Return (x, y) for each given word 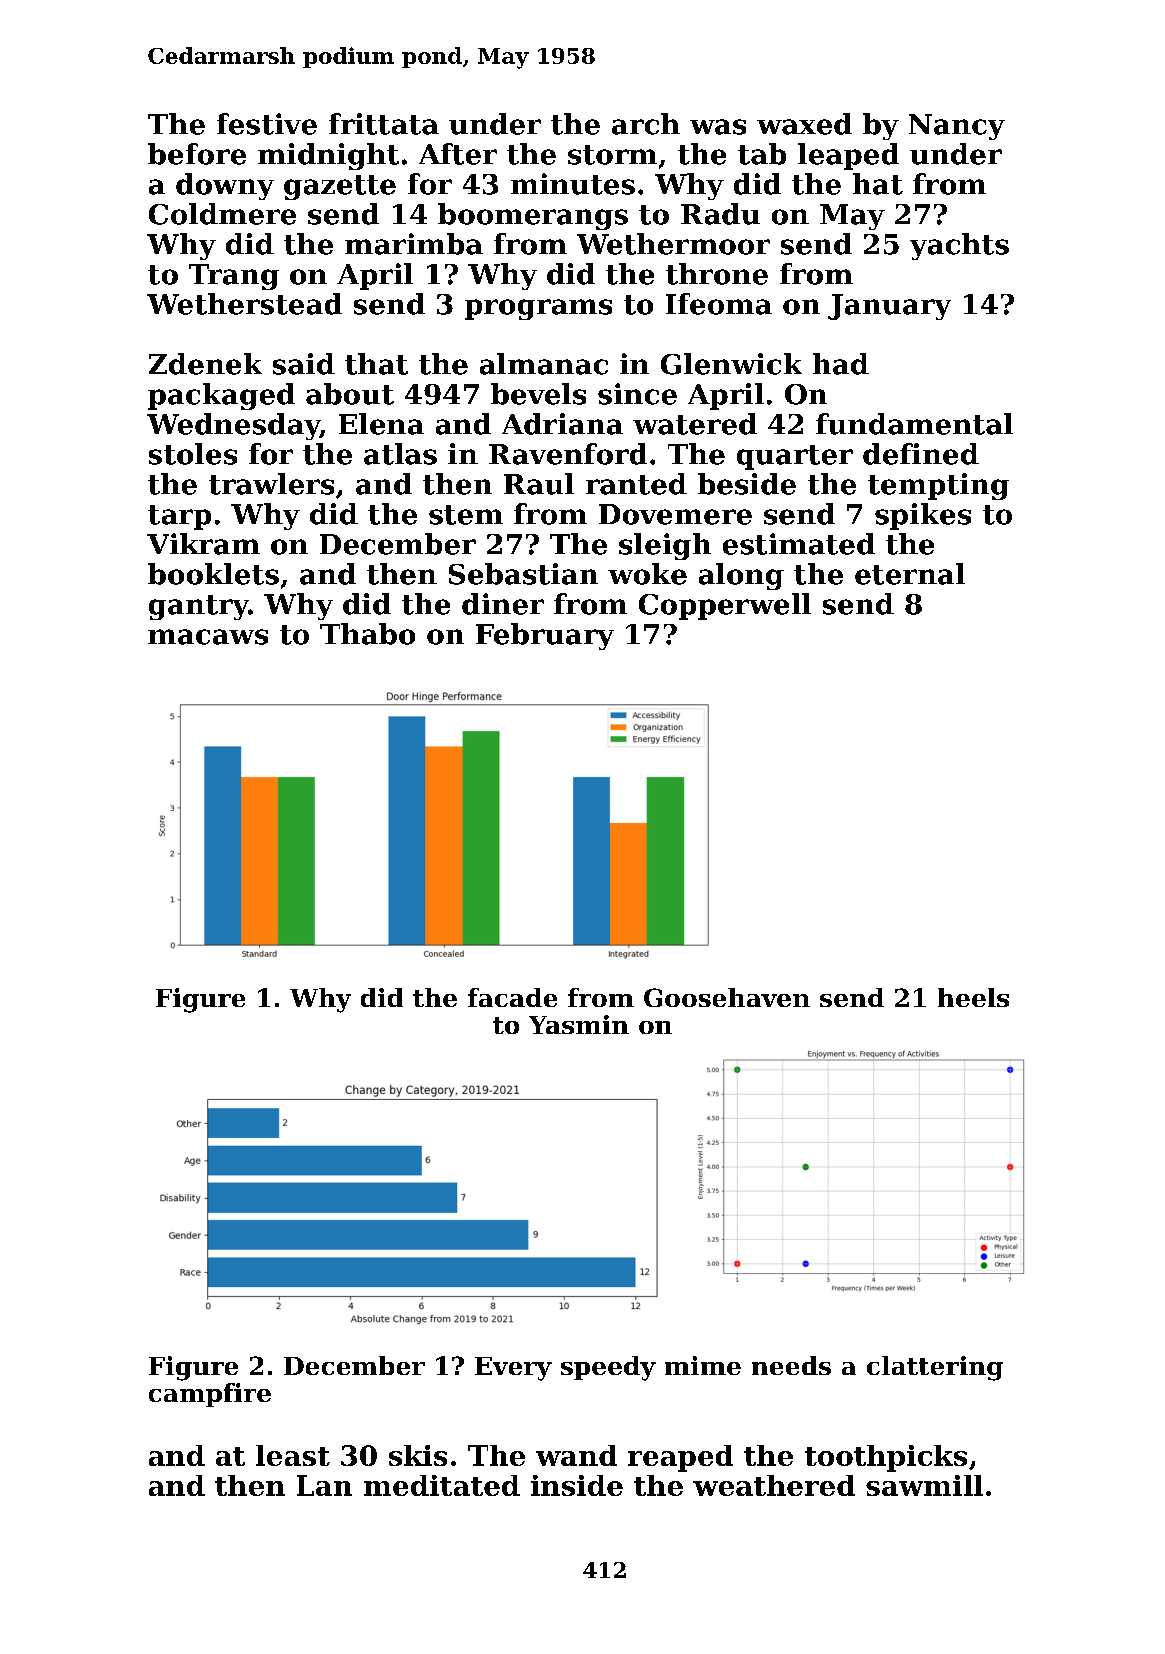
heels (973, 997)
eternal (910, 574)
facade (512, 997)
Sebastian (523, 574)
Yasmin (579, 1024)
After (458, 154)
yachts (959, 246)
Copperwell (725, 606)
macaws (208, 637)
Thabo (367, 634)
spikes (923, 516)
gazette (340, 187)
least (293, 1455)
